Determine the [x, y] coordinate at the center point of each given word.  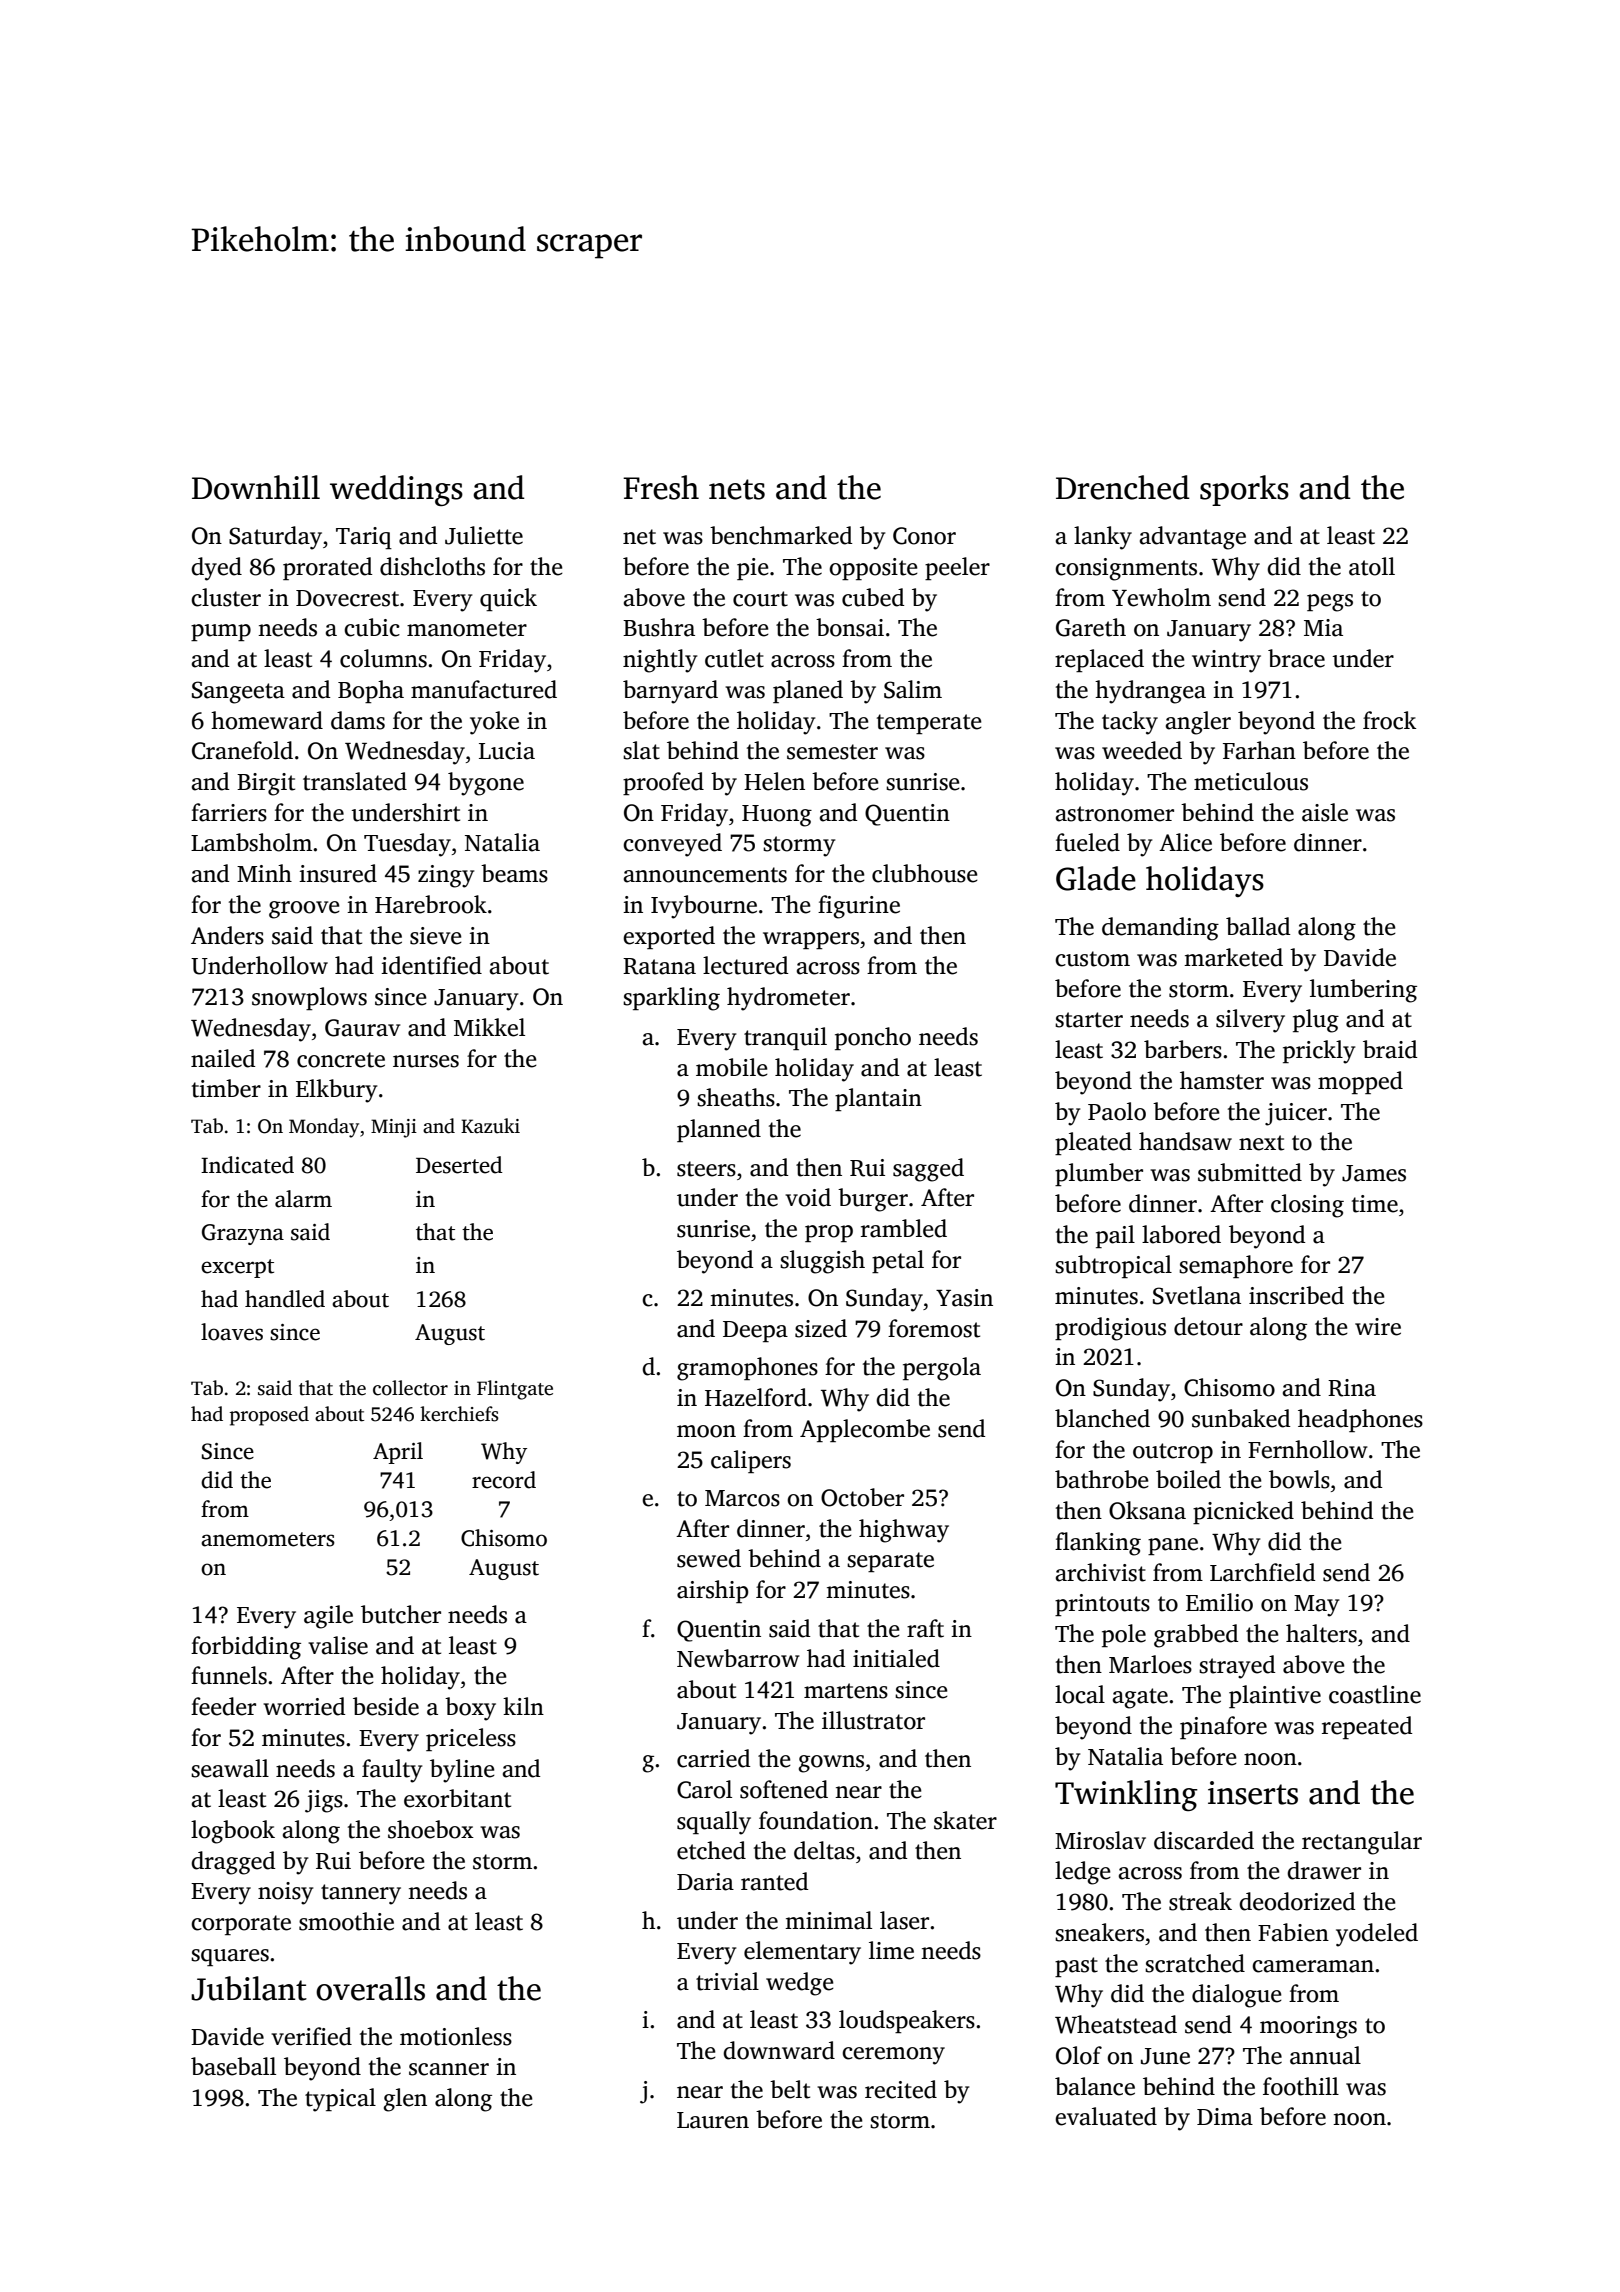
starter [1089, 1020]
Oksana [1147, 1510]
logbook [233, 1832]
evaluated [1106, 2116]
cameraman [1313, 1966]
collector [410, 1388]
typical [340, 2100]
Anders [227, 935]
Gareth [1091, 627]
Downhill [256, 487]
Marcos [742, 1498]
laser [904, 1920]
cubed [873, 597]
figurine [859, 907]
